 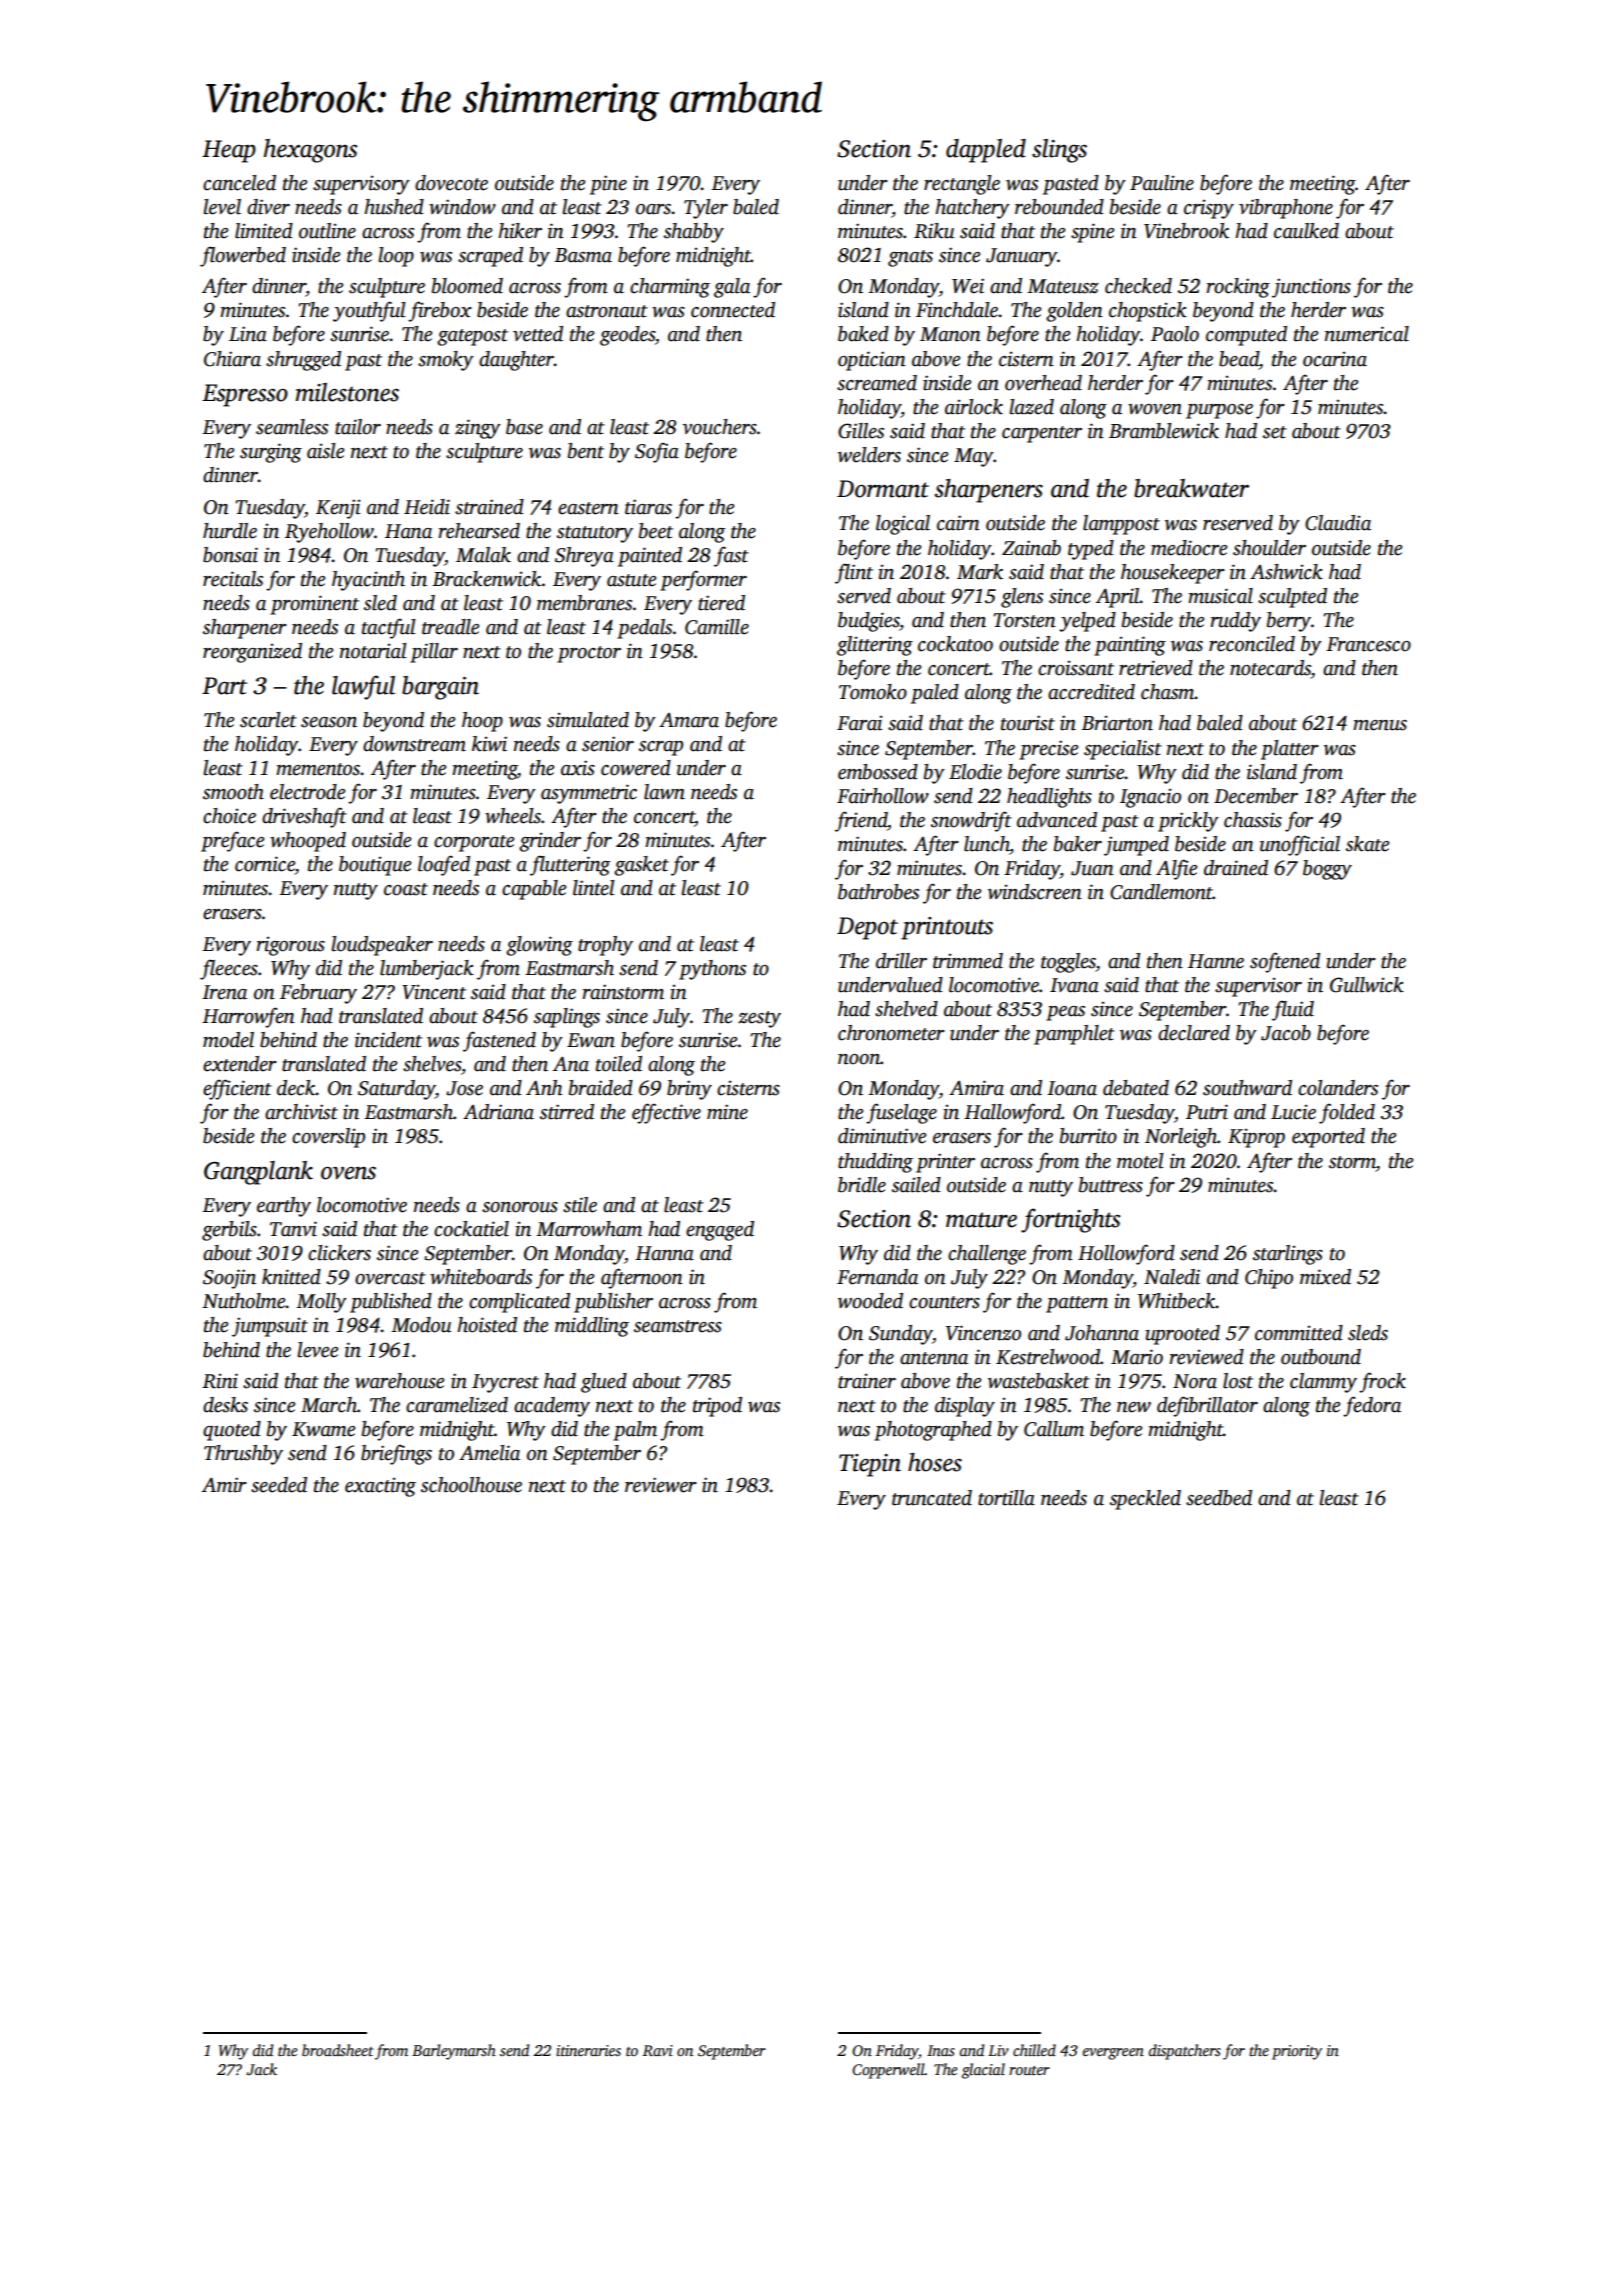 What do you see at coordinates (666, 1113) in the image?
I see `effective` at bounding box center [666, 1113].
